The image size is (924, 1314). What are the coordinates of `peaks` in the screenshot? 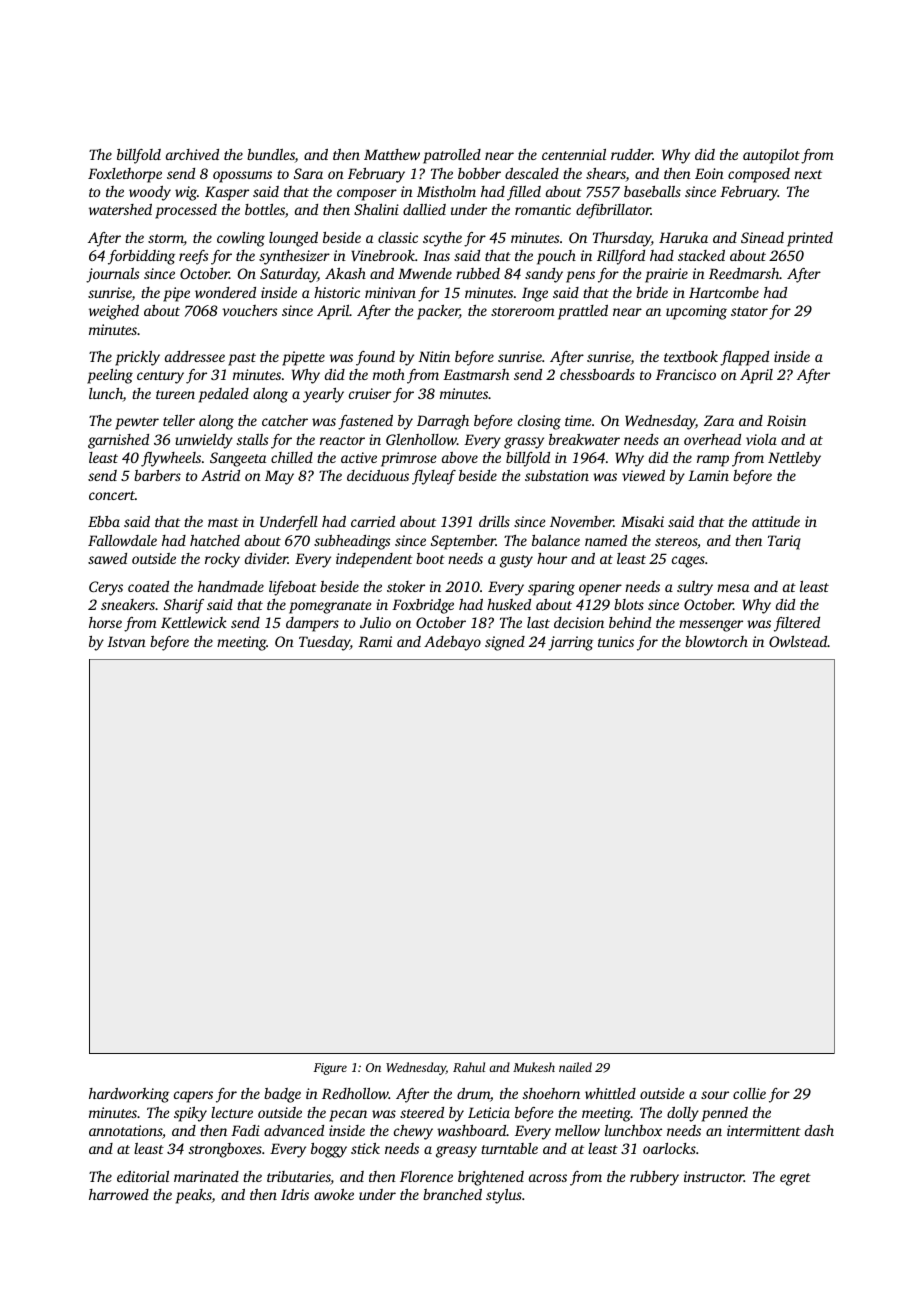 It's located at (194, 1196).
